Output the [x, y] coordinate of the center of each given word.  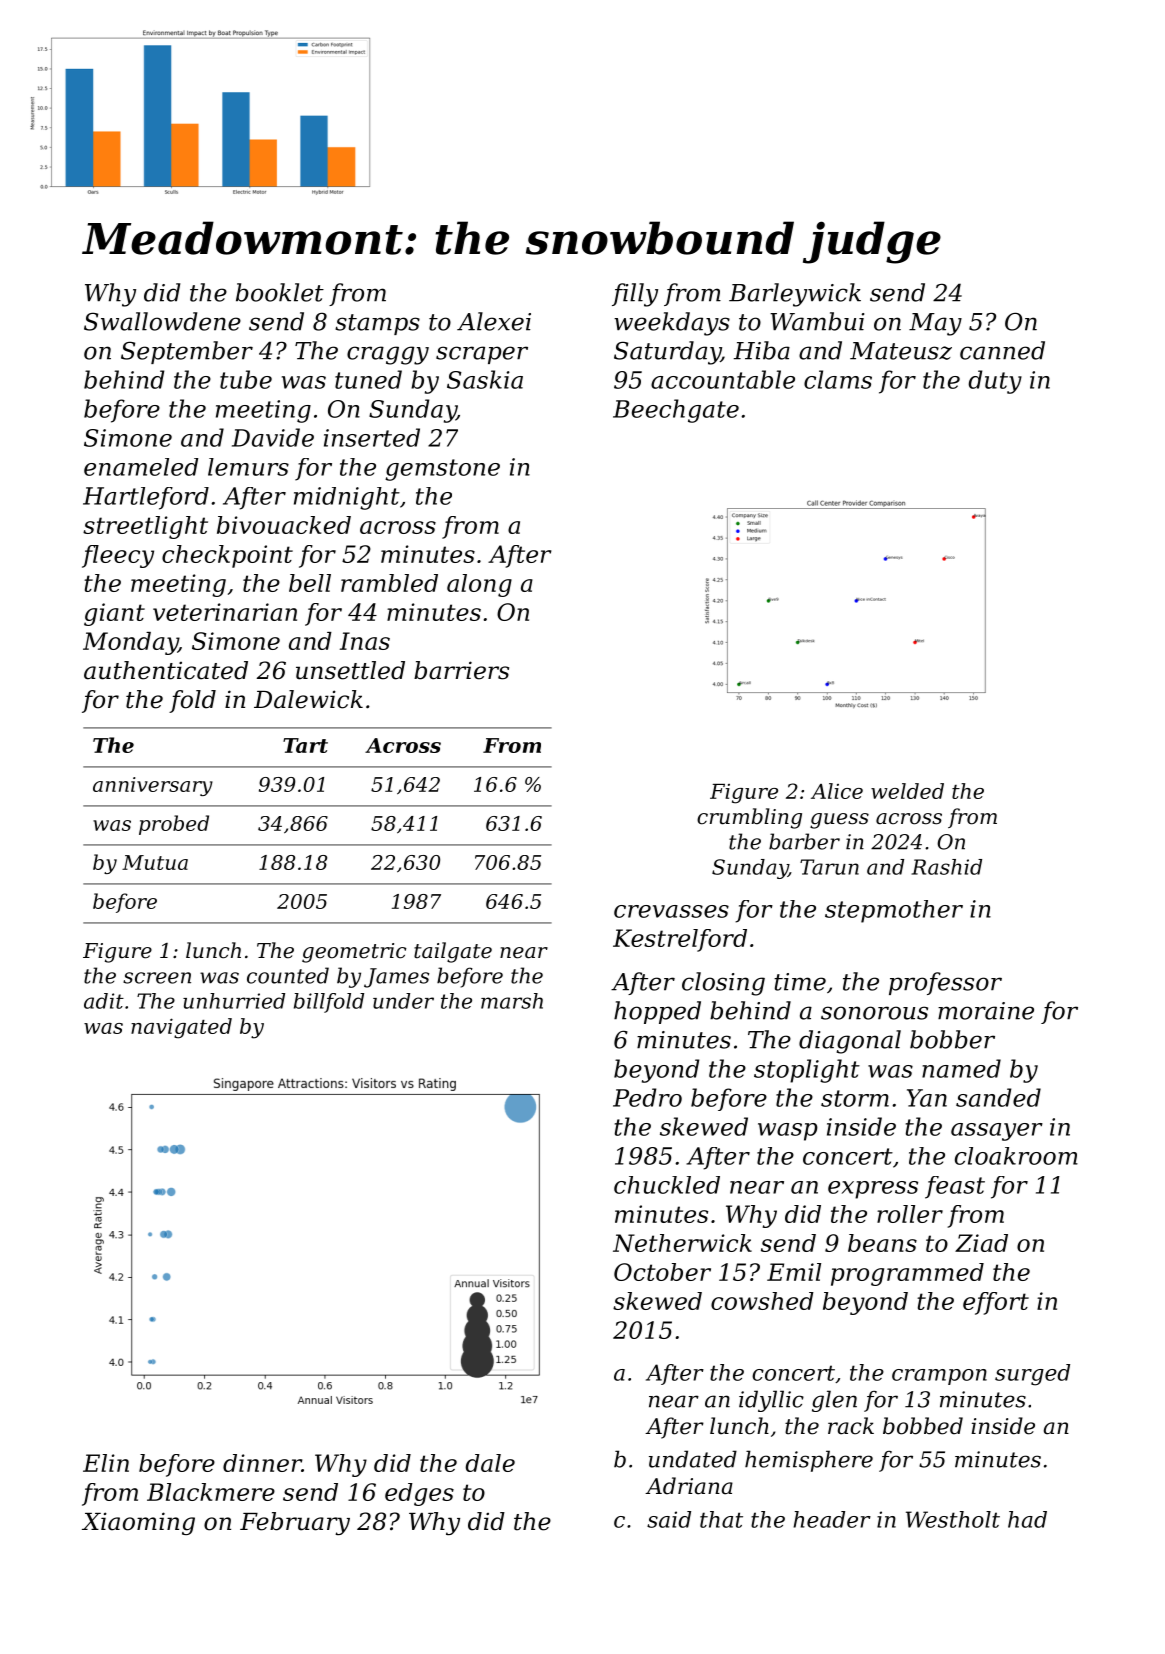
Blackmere [211, 1492]
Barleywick [795, 295]
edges [419, 1494]
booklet [280, 292]
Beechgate [676, 411]
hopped [657, 1012]
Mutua [155, 862]
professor [945, 983]
